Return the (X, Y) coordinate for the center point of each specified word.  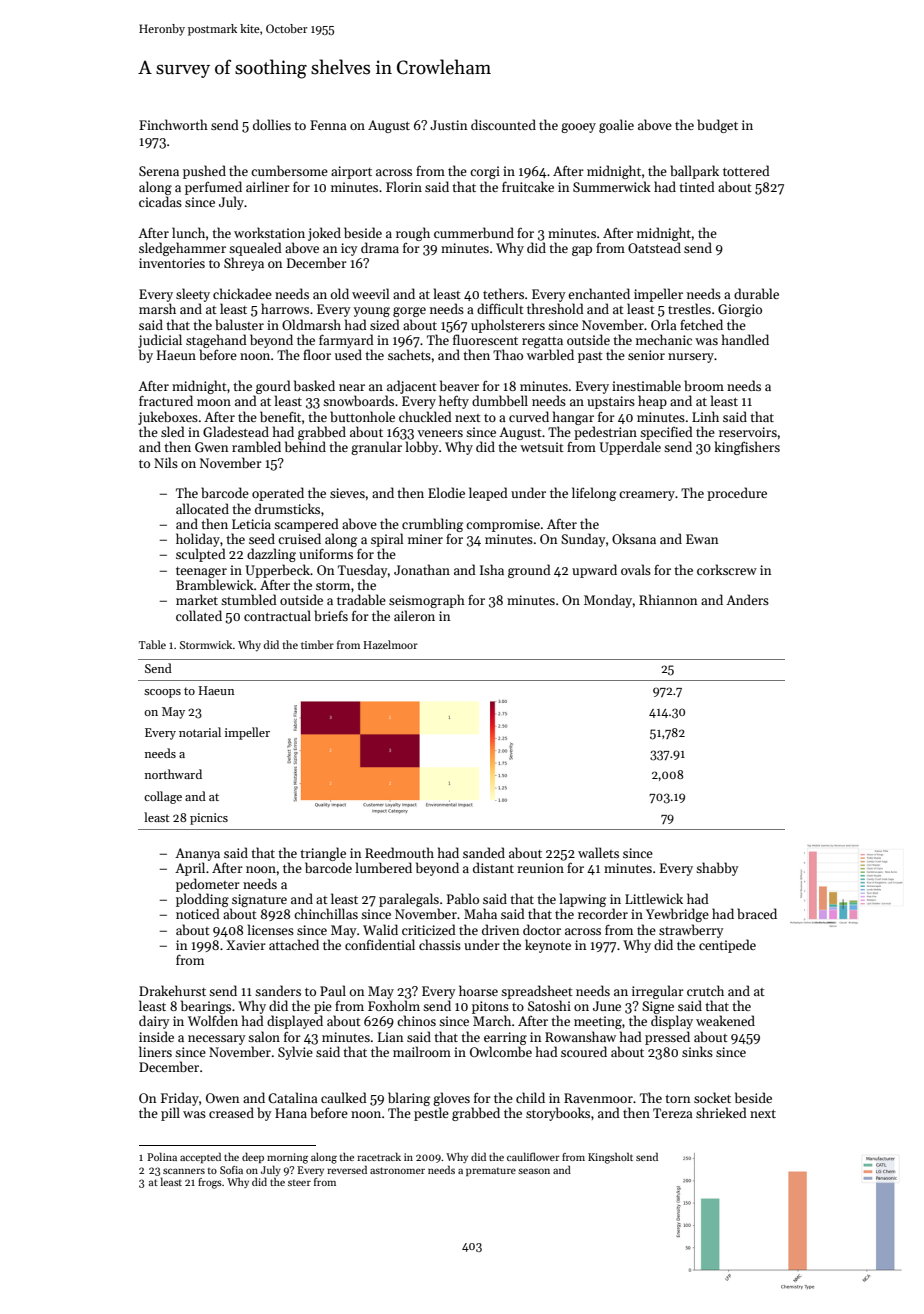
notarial (200, 732)
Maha (480, 913)
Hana (291, 1113)
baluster (239, 324)
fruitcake (528, 186)
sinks (697, 1051)
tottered (746, 170)
